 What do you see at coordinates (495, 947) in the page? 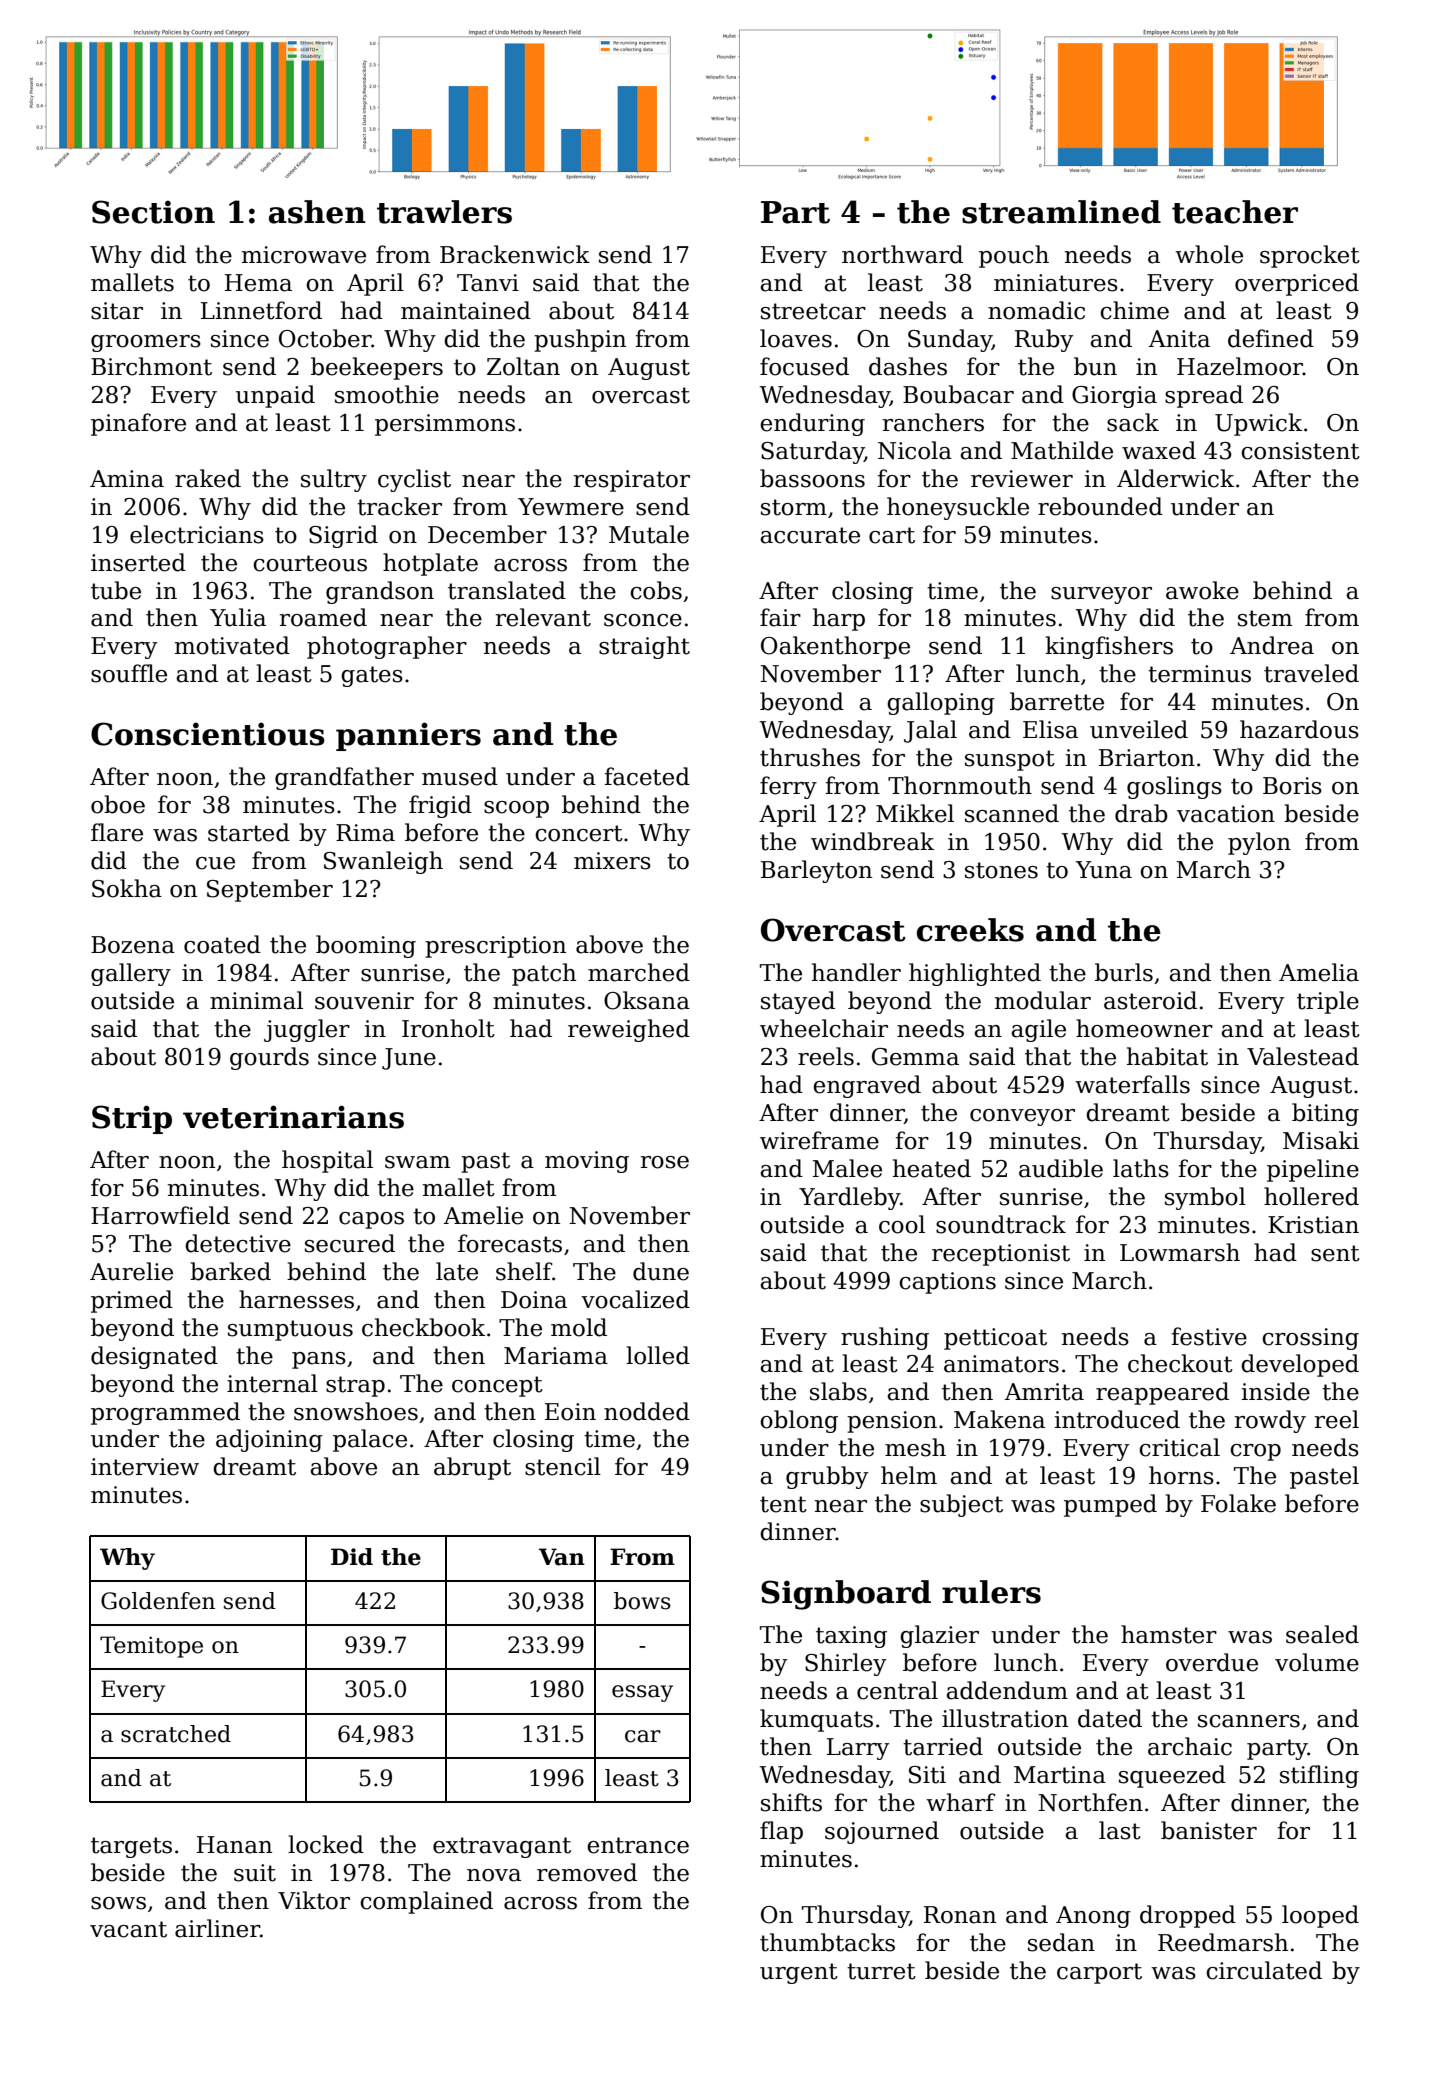
I see `prescription` at bounding box center [495, 947].
